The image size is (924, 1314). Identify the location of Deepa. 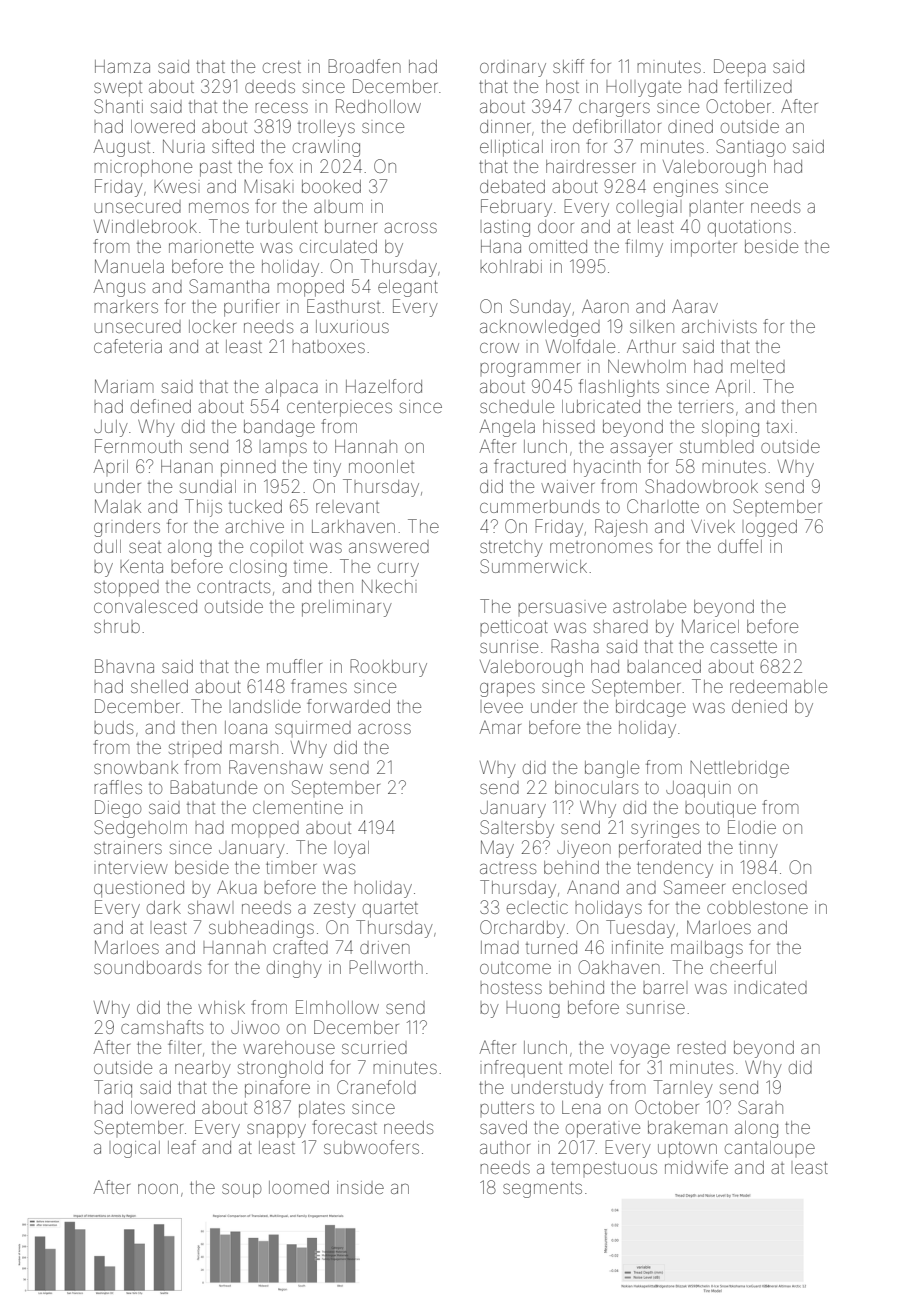
(740, 68).
